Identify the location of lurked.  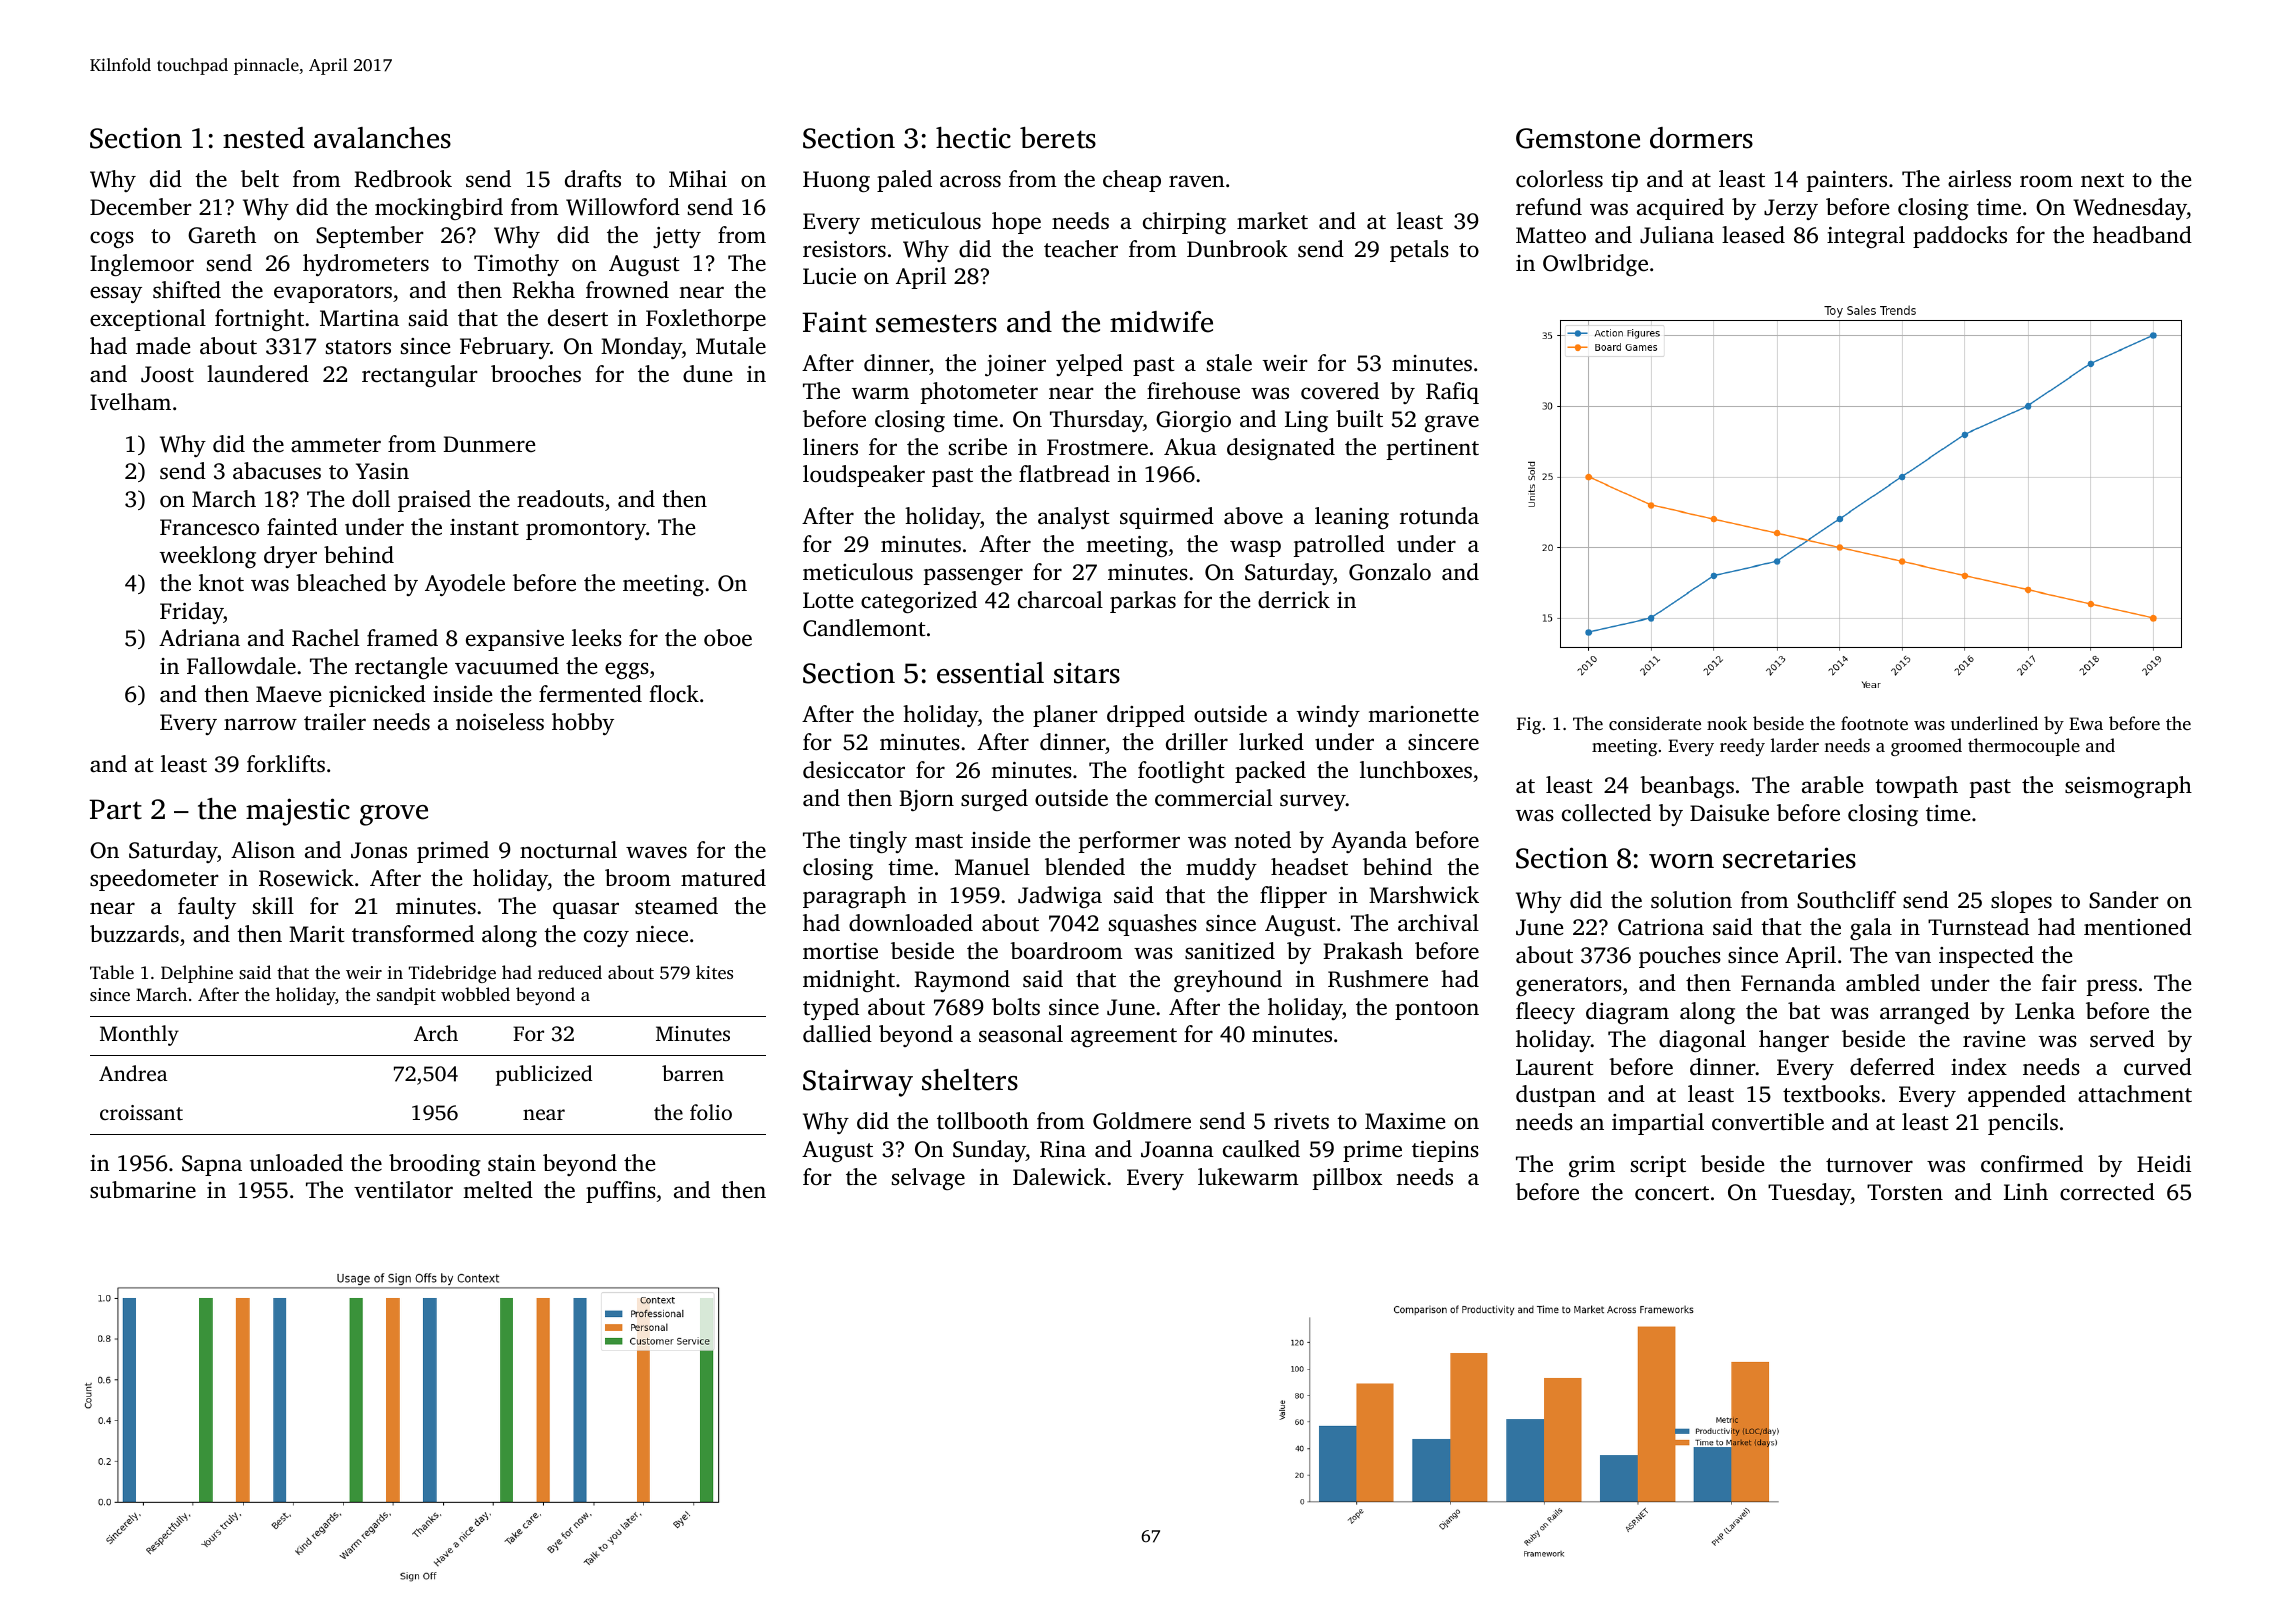
(1271, 741).
